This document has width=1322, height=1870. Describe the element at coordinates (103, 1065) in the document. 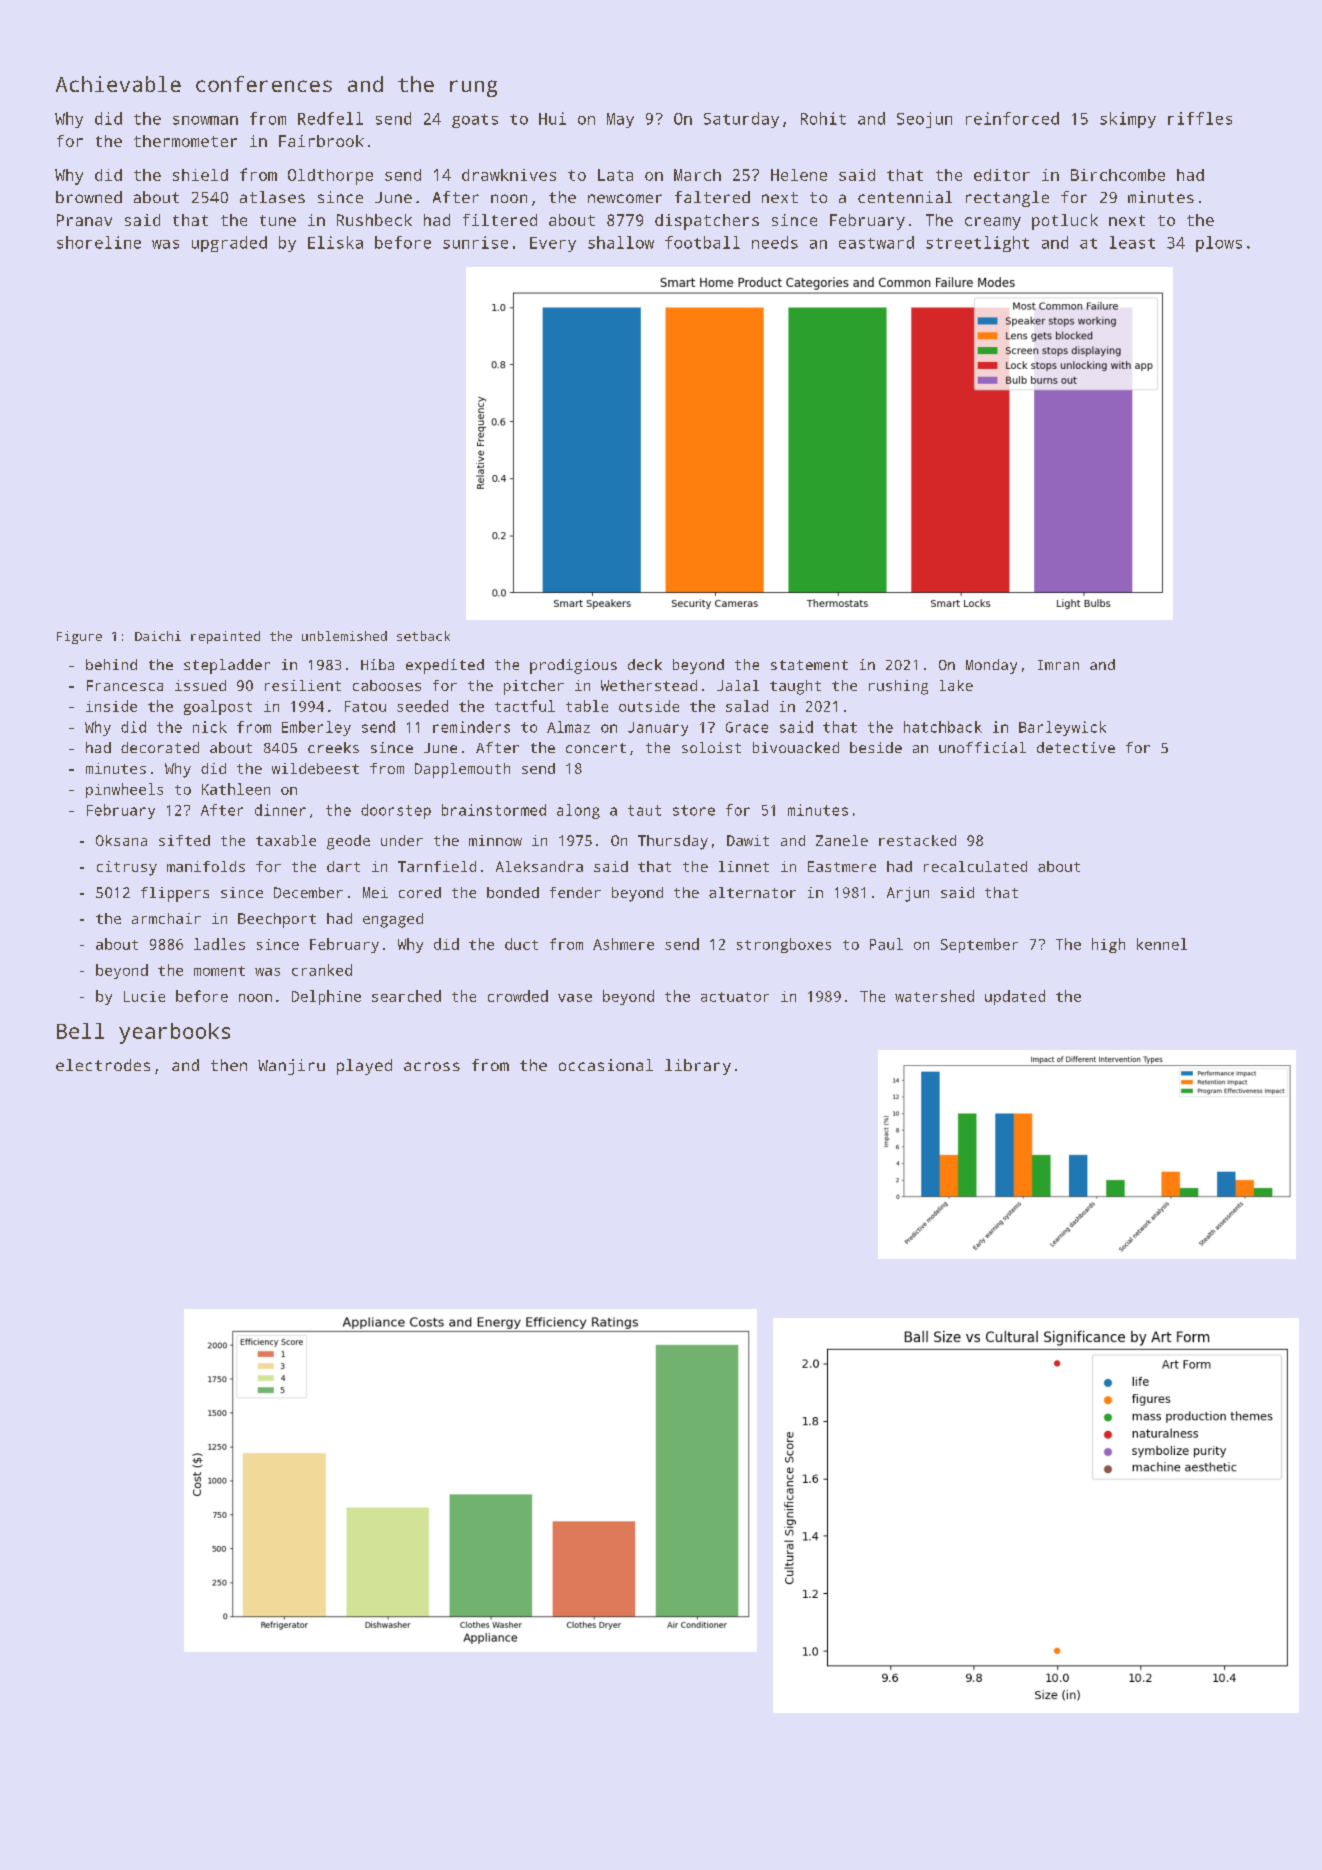

I see `electrodes` at that location.
